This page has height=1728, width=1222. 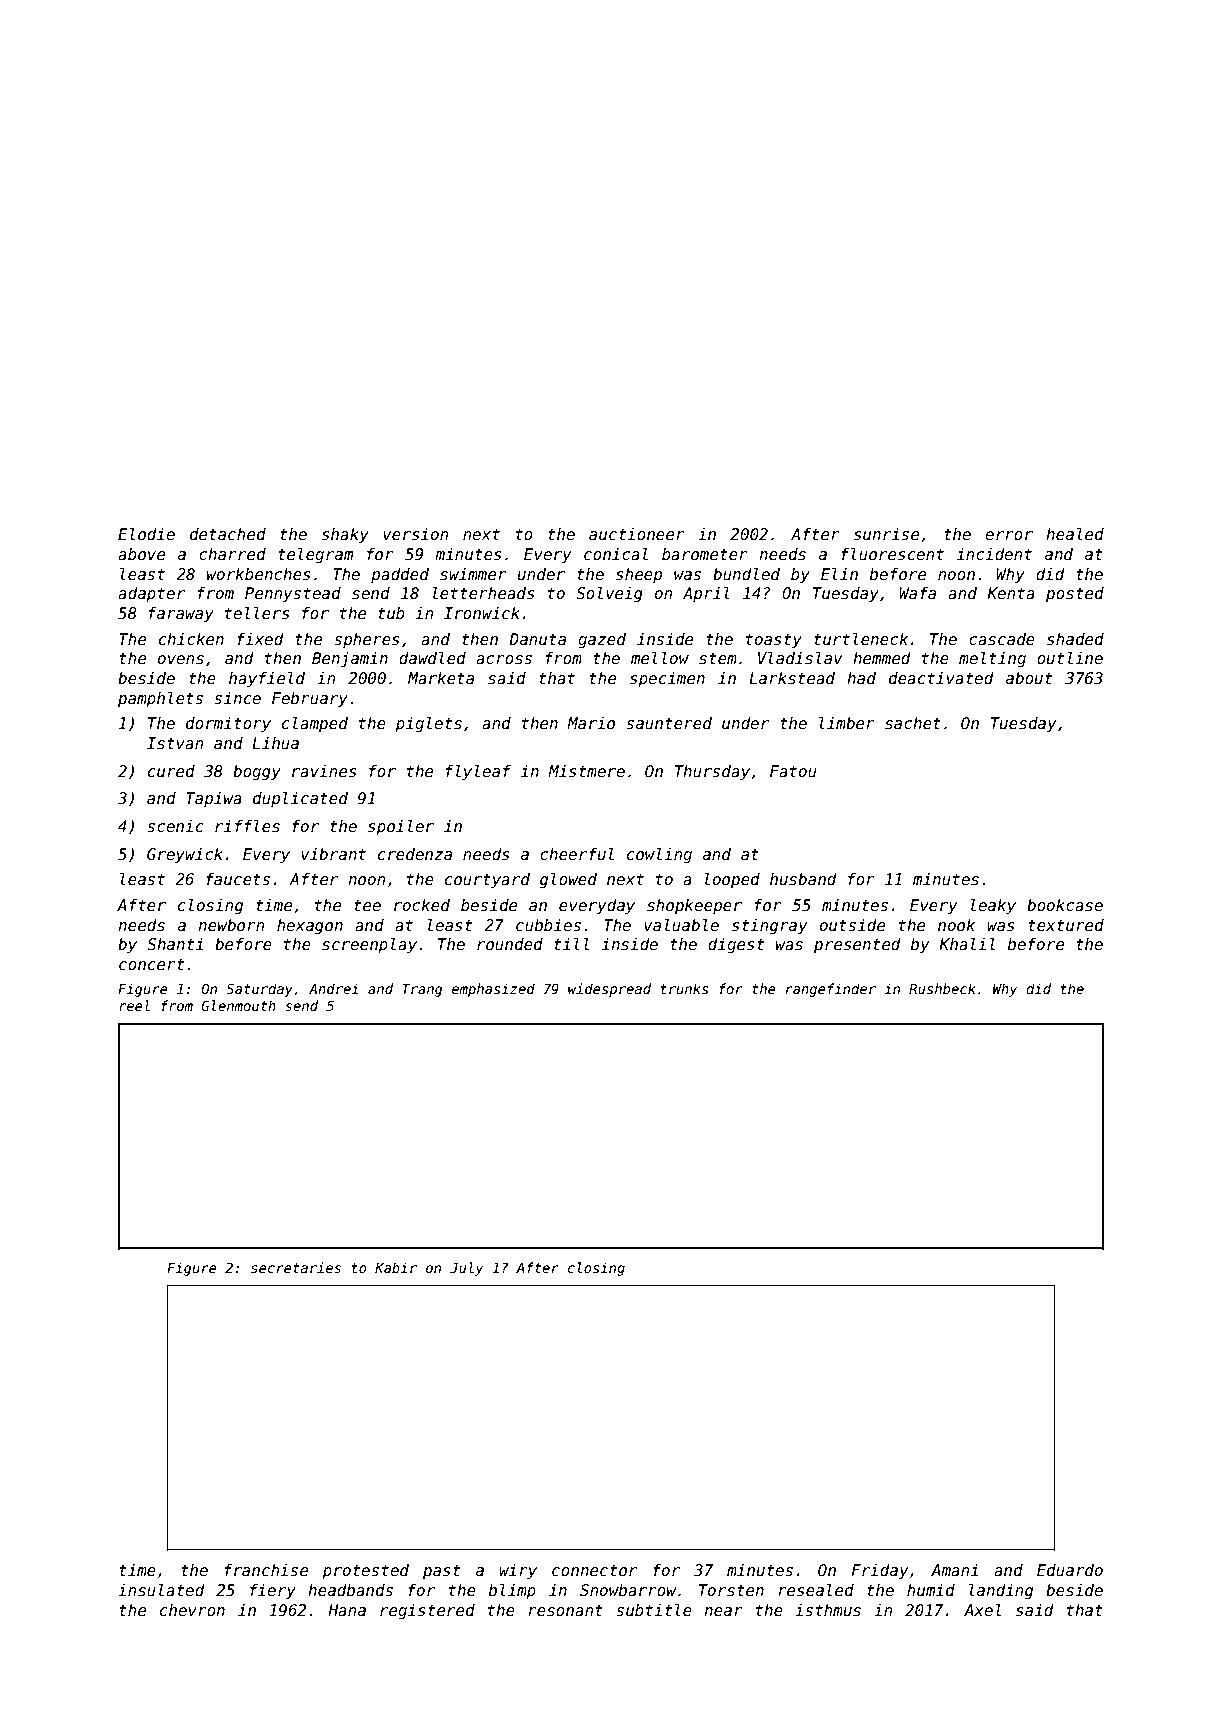 What do you see at coordinates (861, 639) in the page?
I see `turtleneck` at bounding box center [861, 639].
